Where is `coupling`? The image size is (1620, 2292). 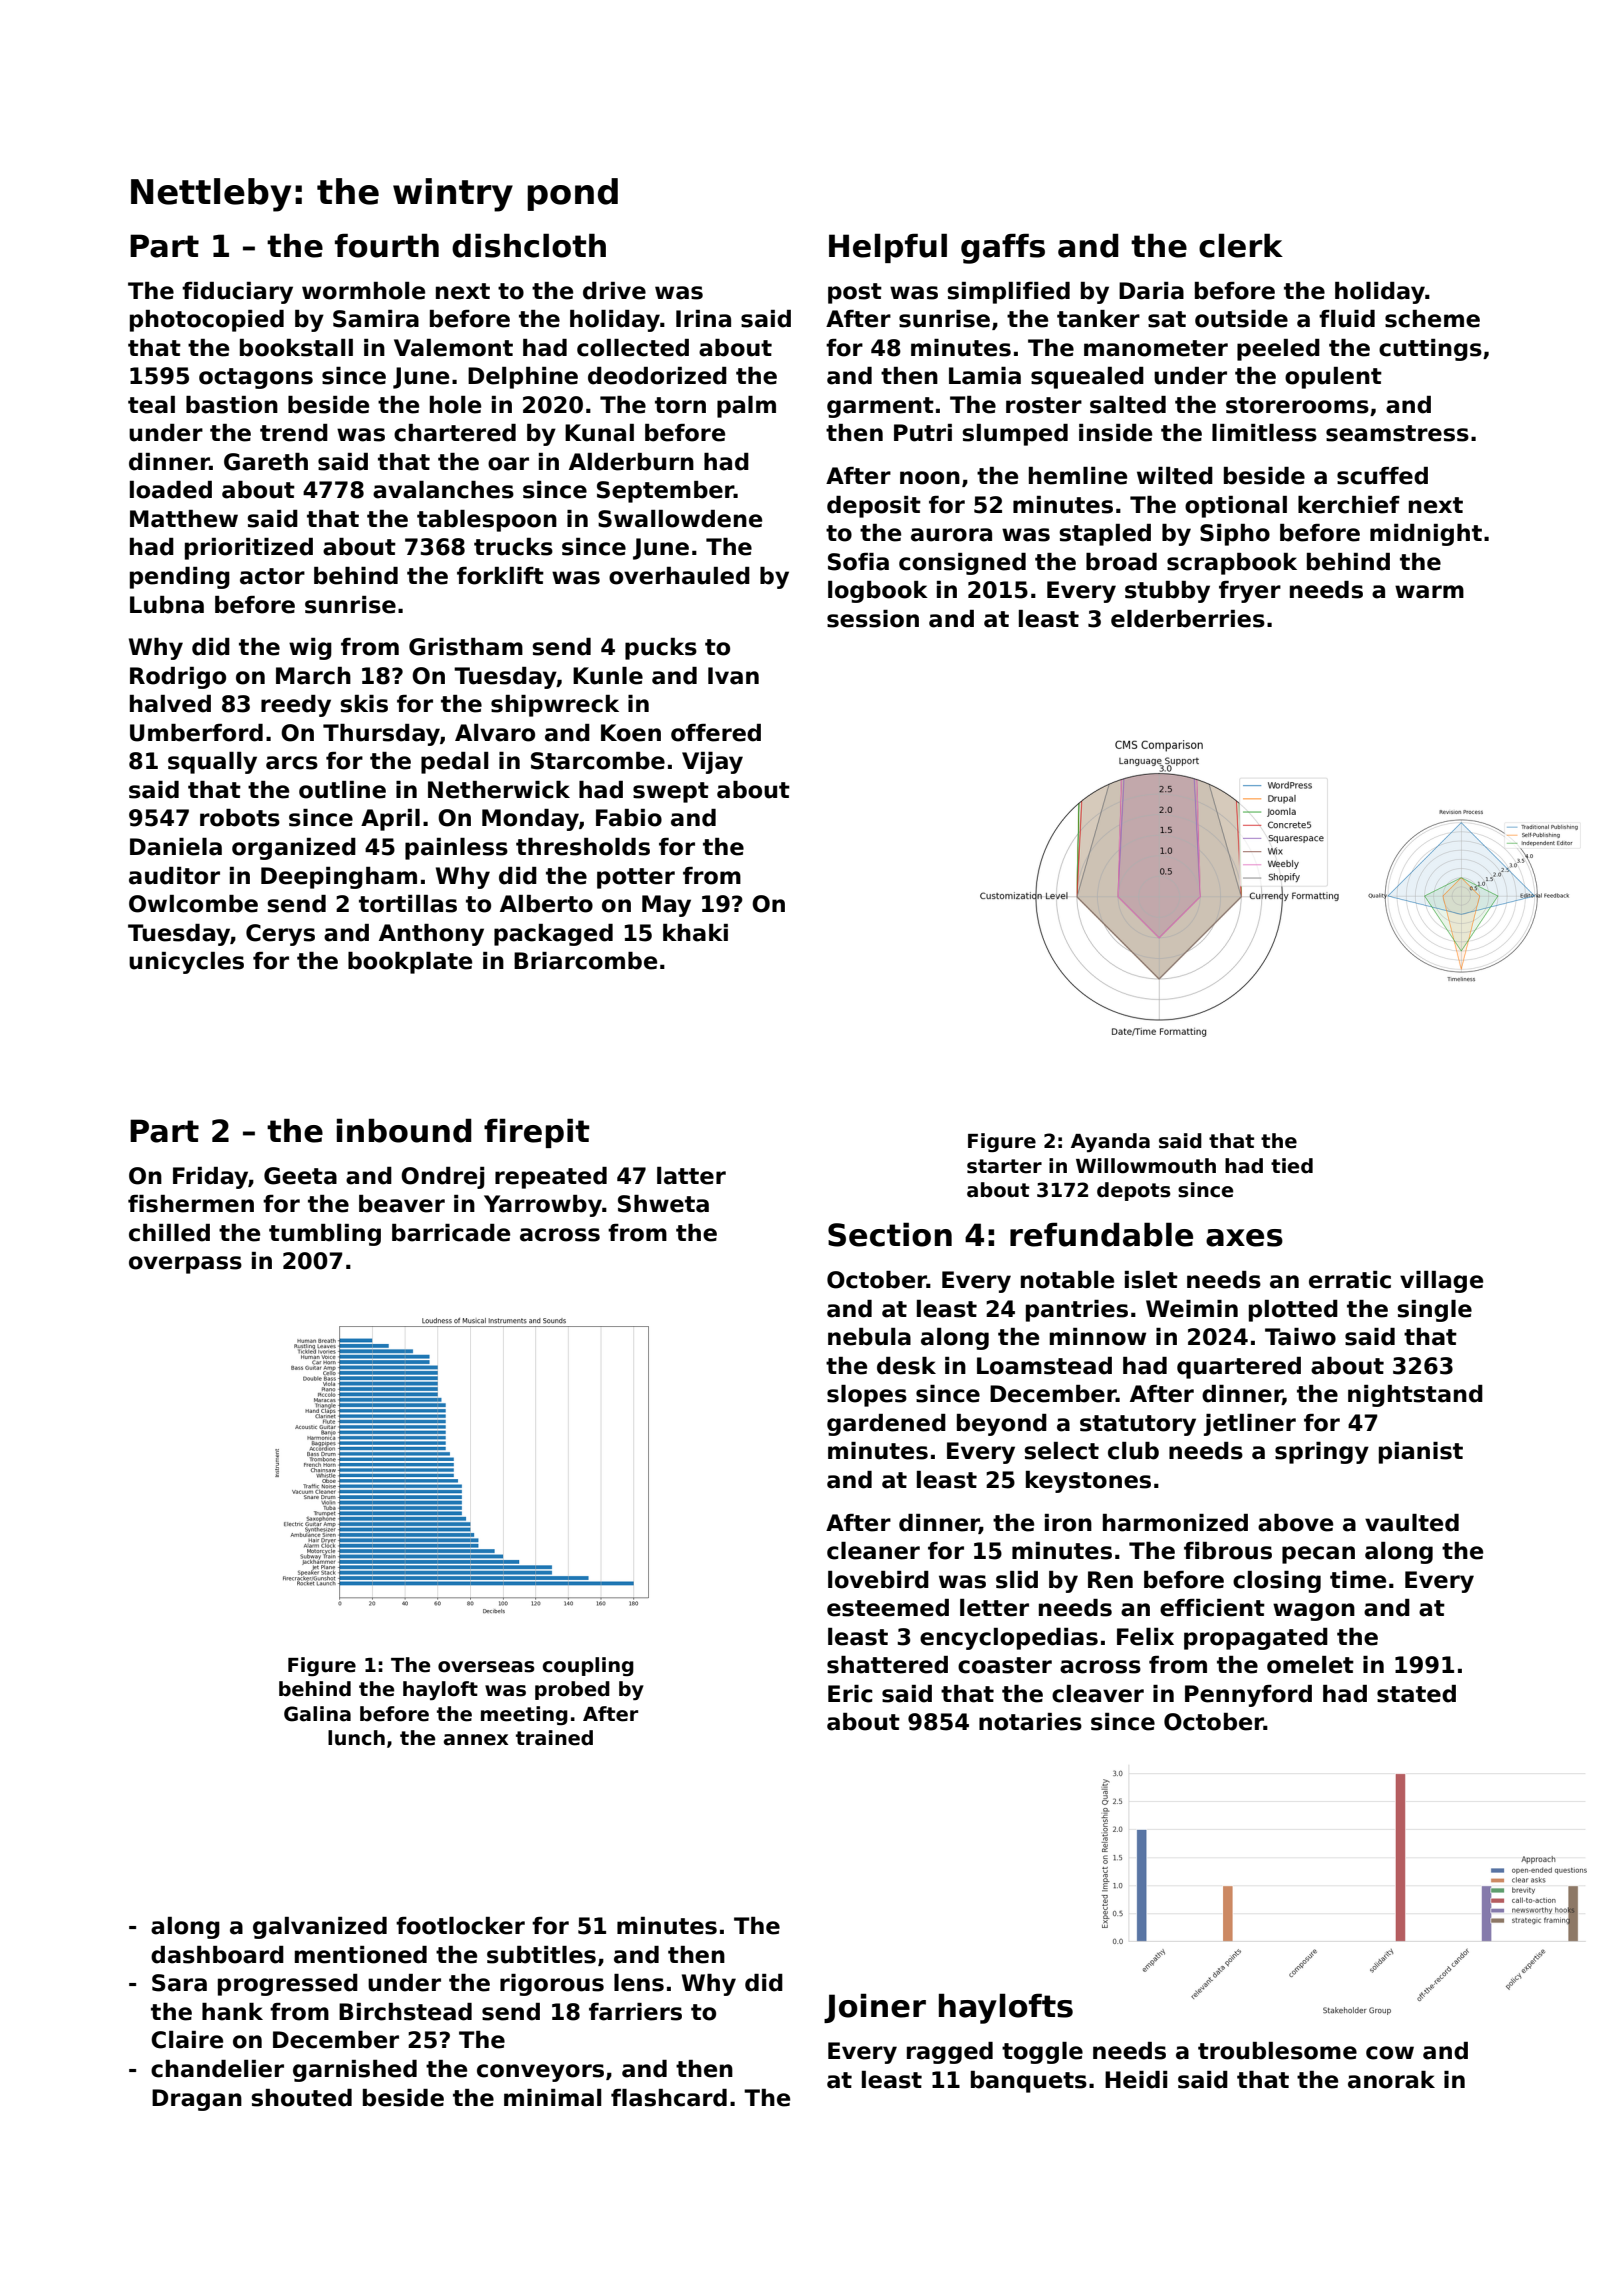
coupling is located at coordinates (588, 1666).
